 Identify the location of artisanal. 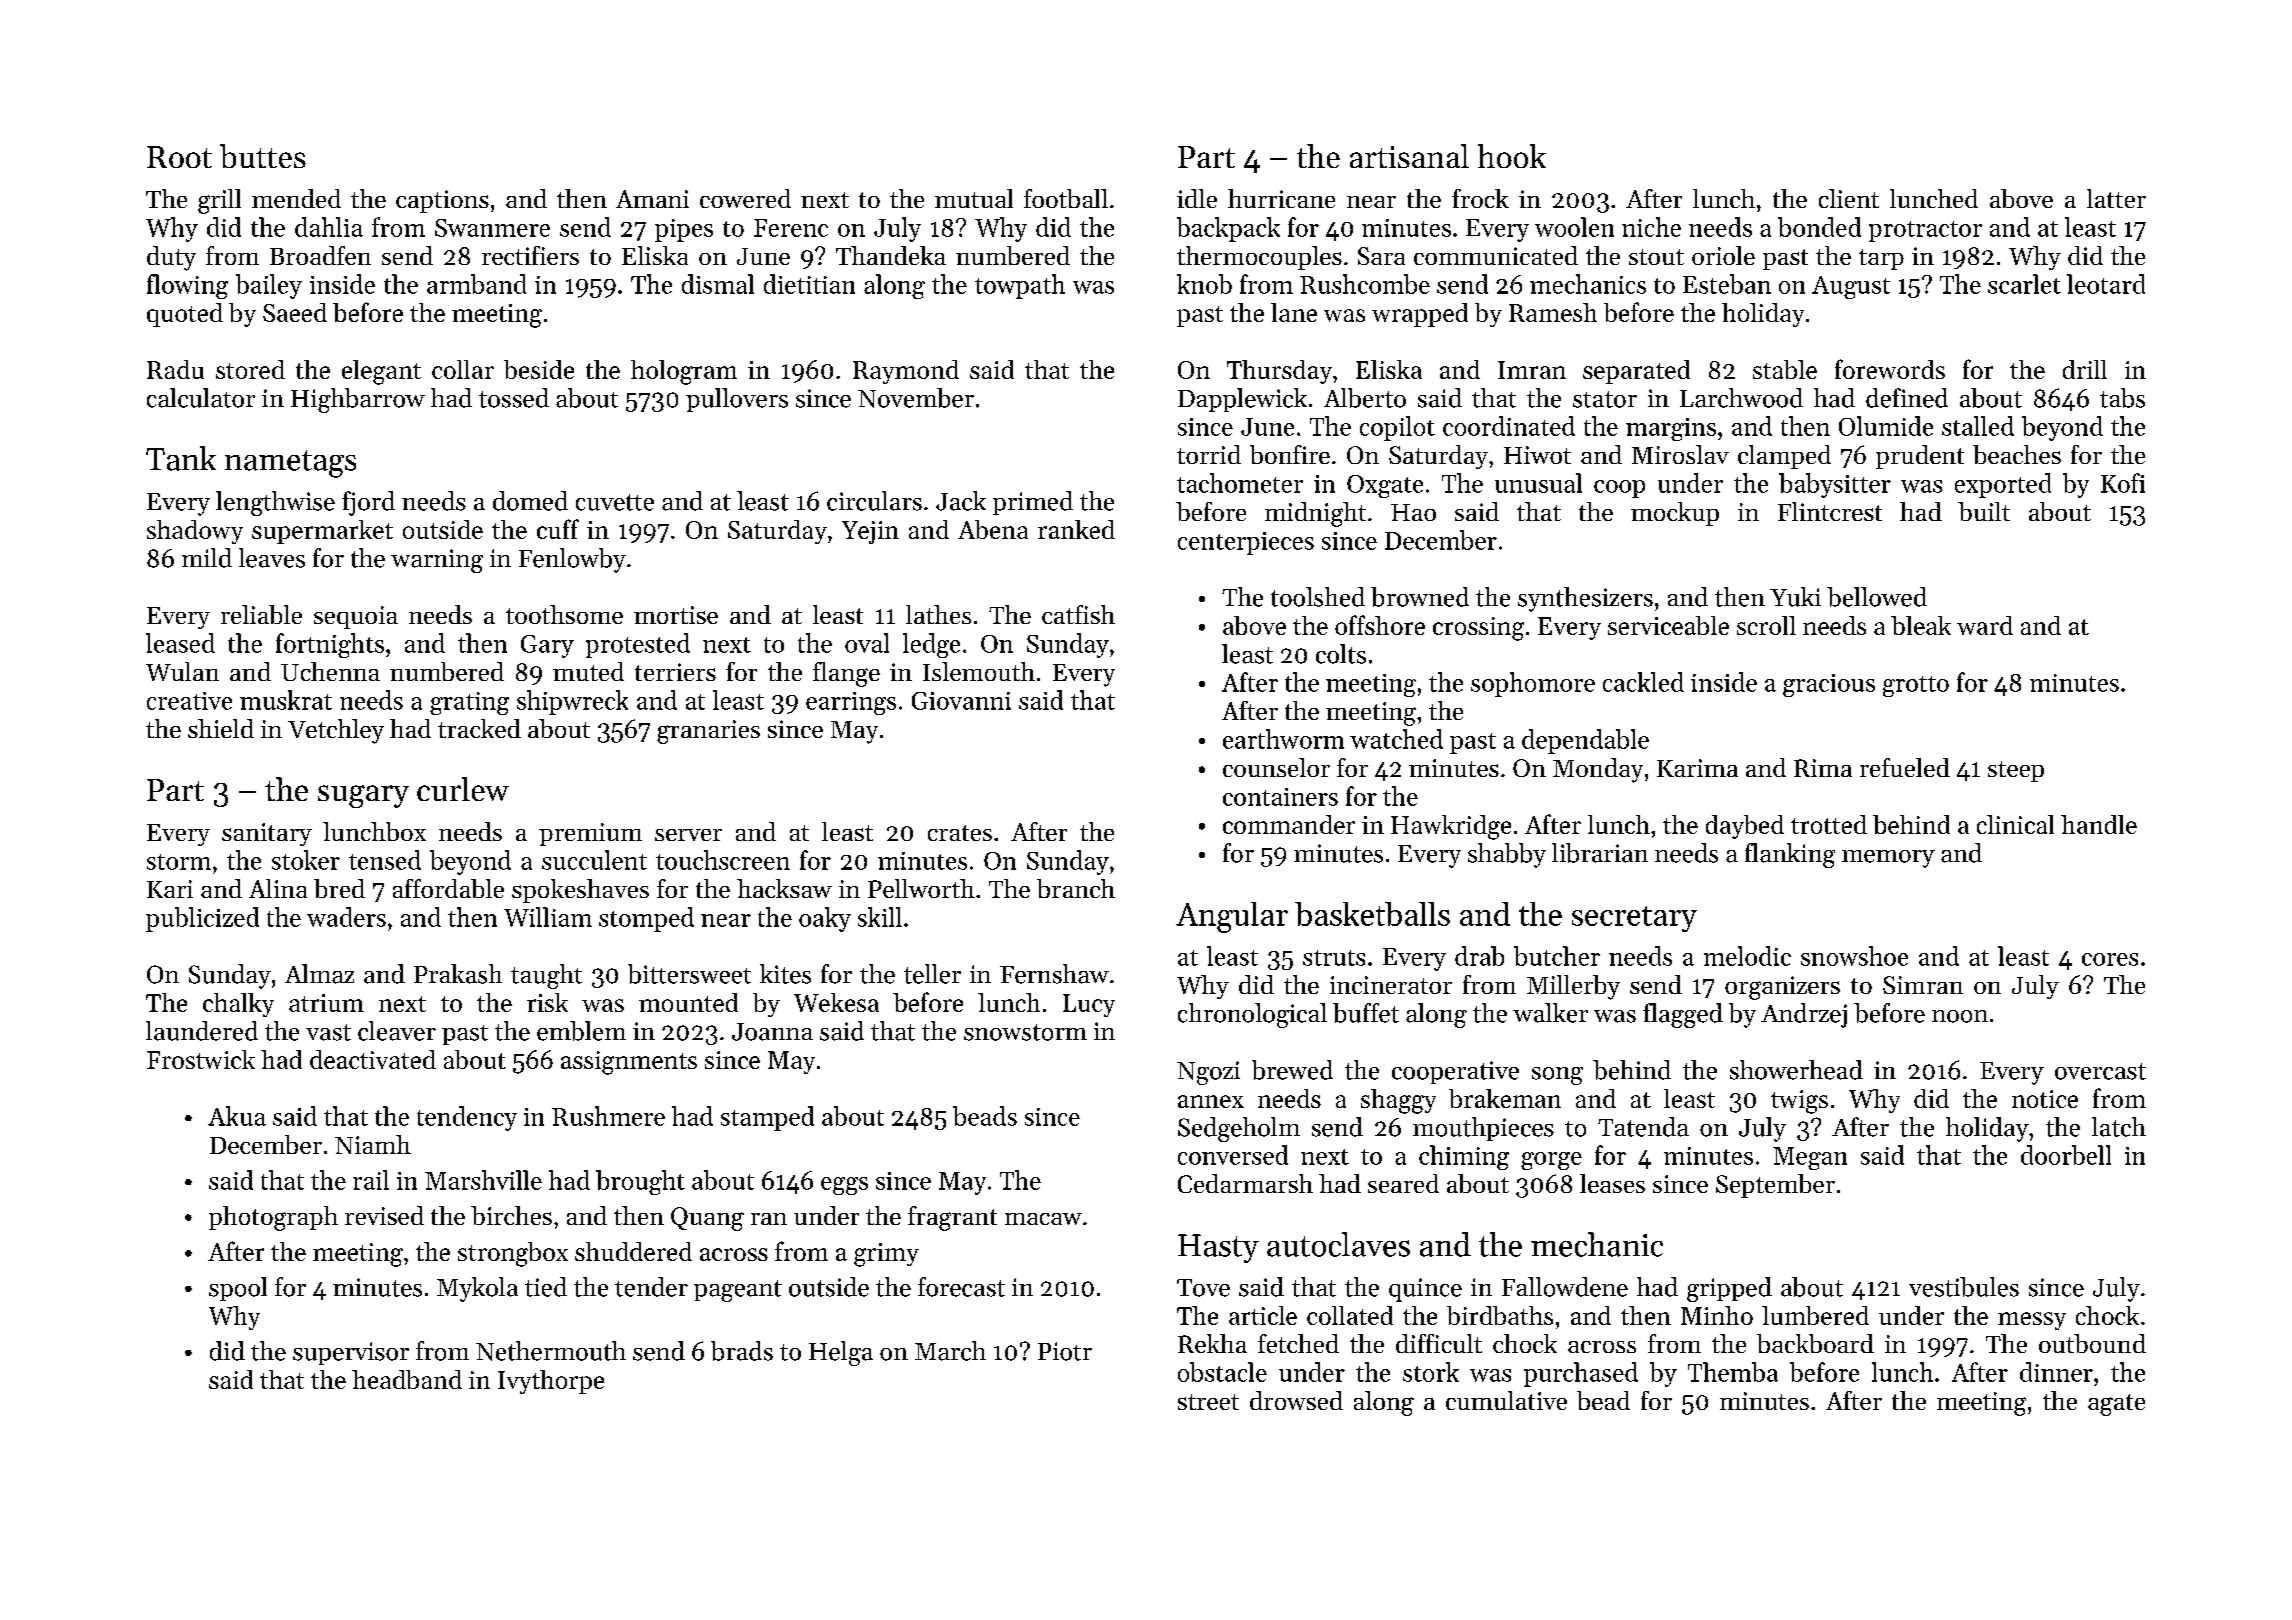
(1409, 156).
